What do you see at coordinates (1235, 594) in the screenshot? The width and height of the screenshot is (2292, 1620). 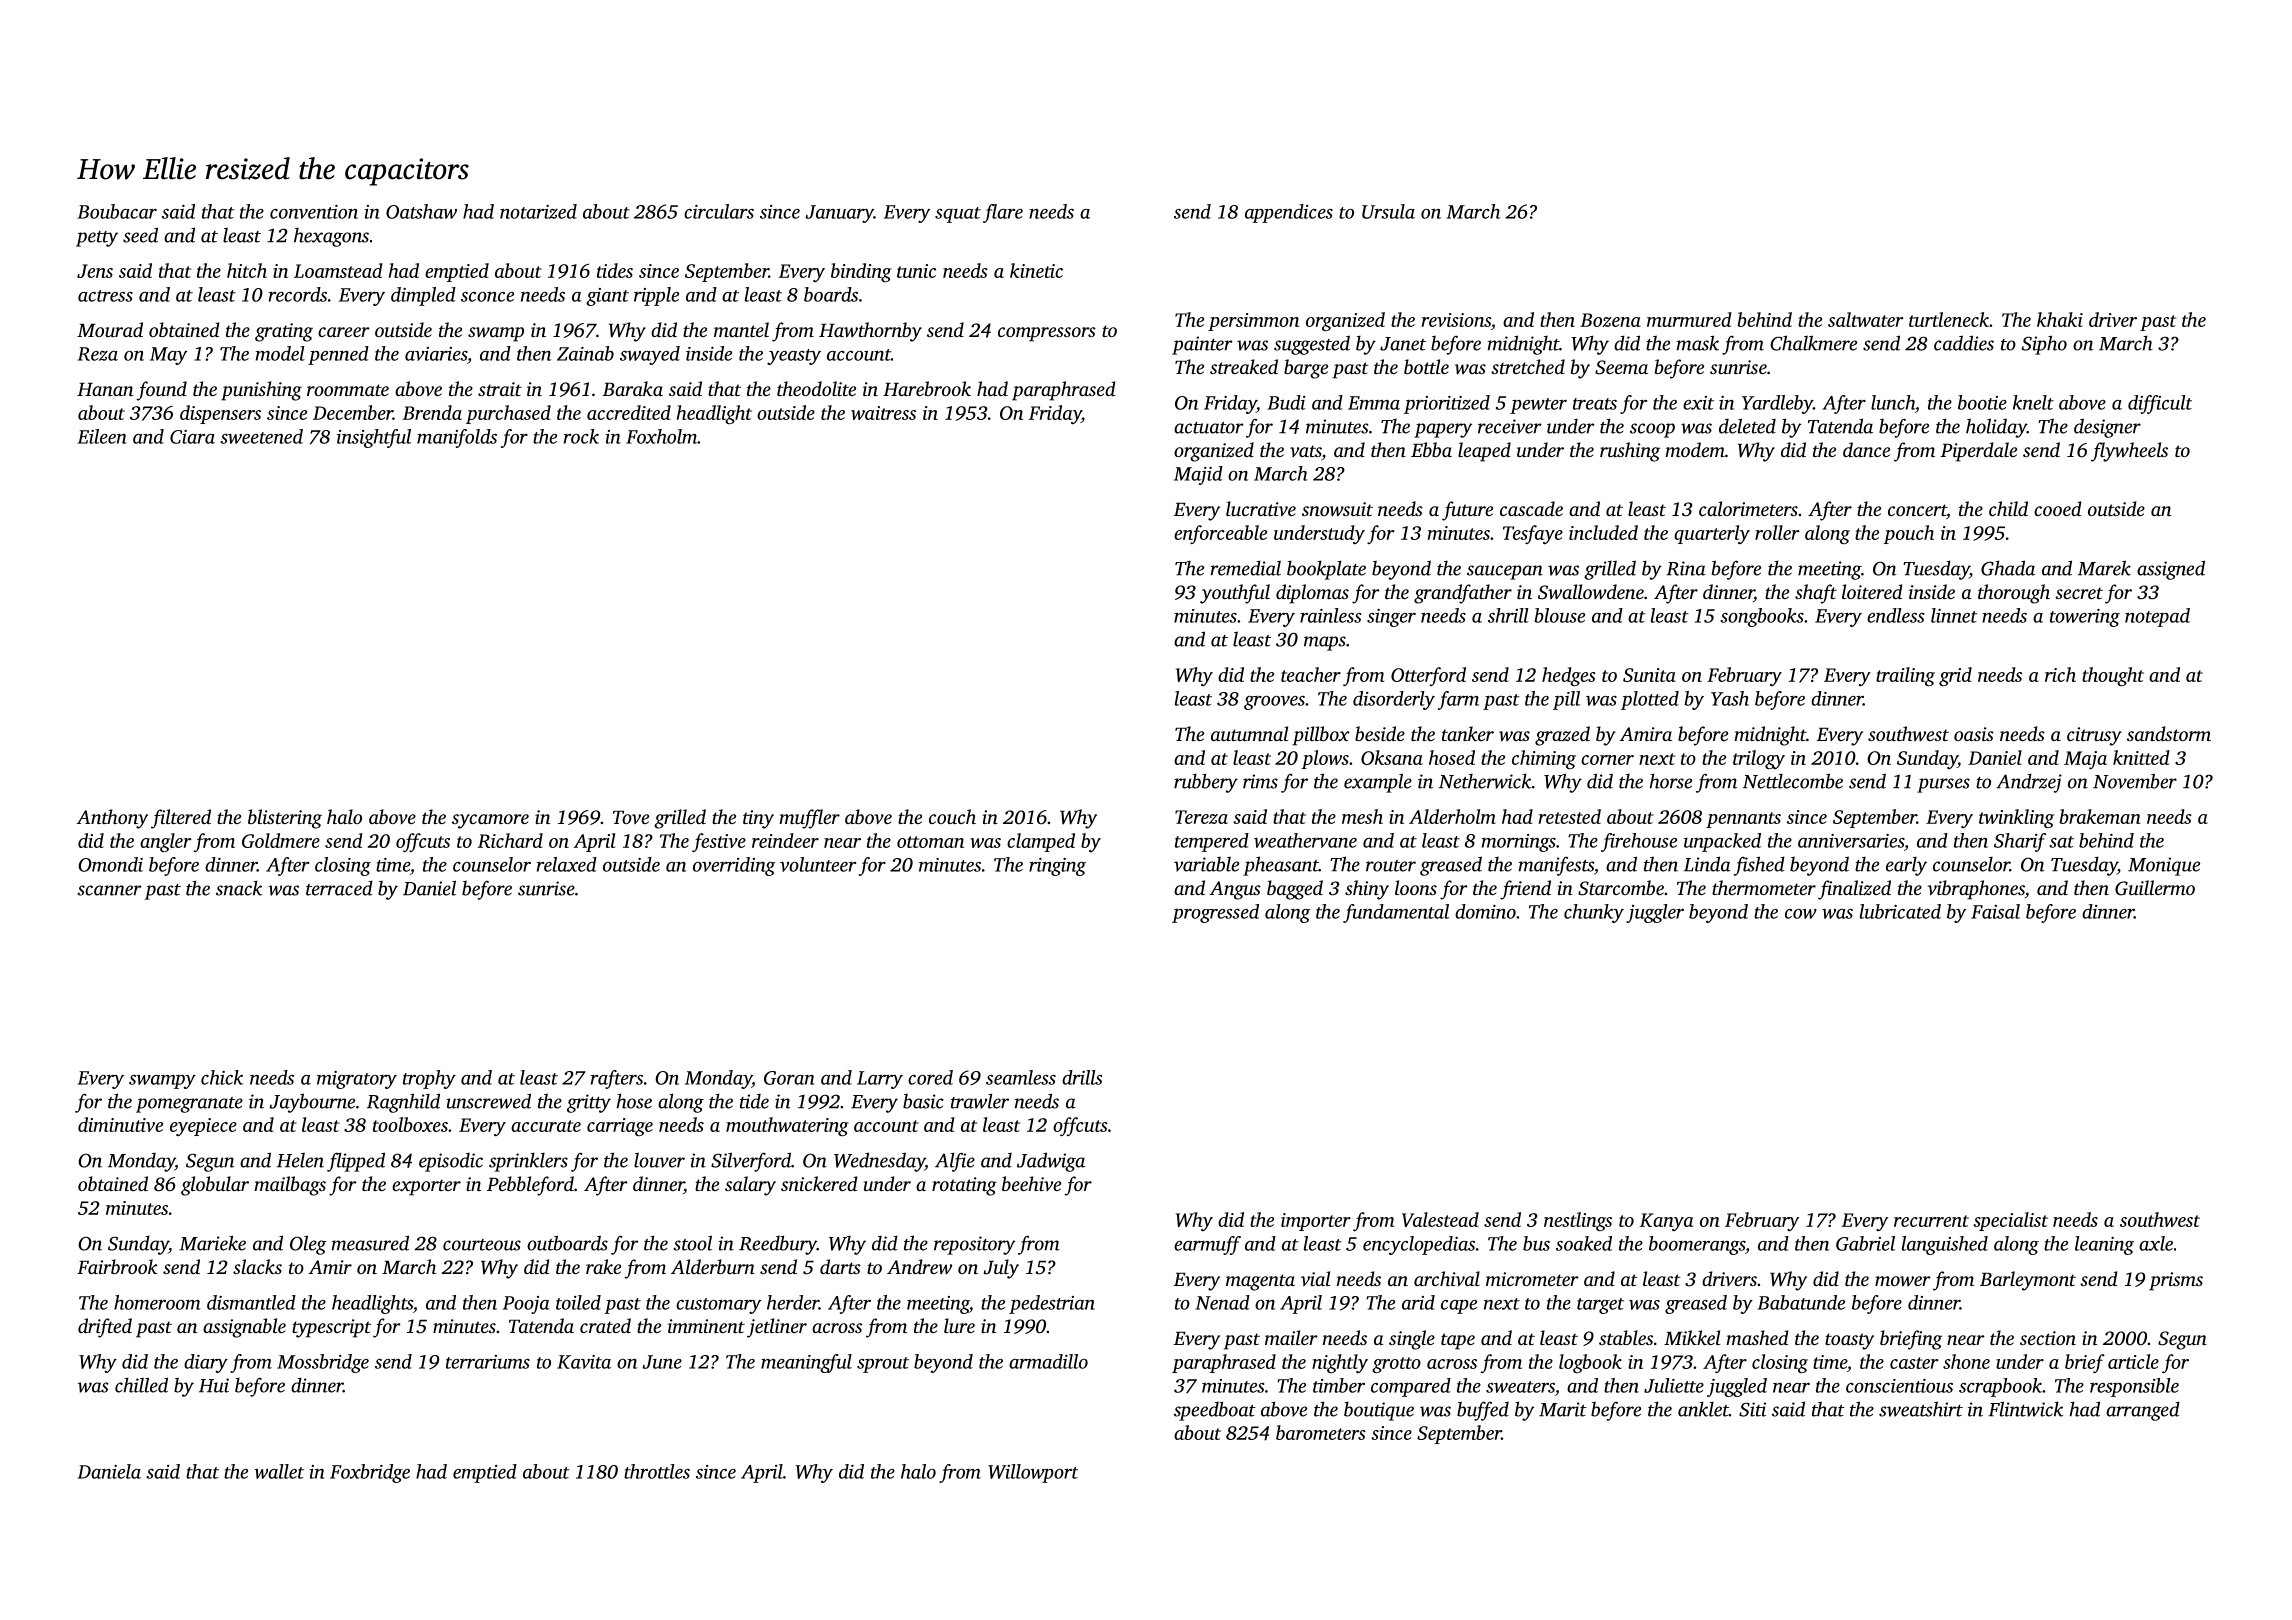 I see `youthful` at bounding box center [1235, 594].
